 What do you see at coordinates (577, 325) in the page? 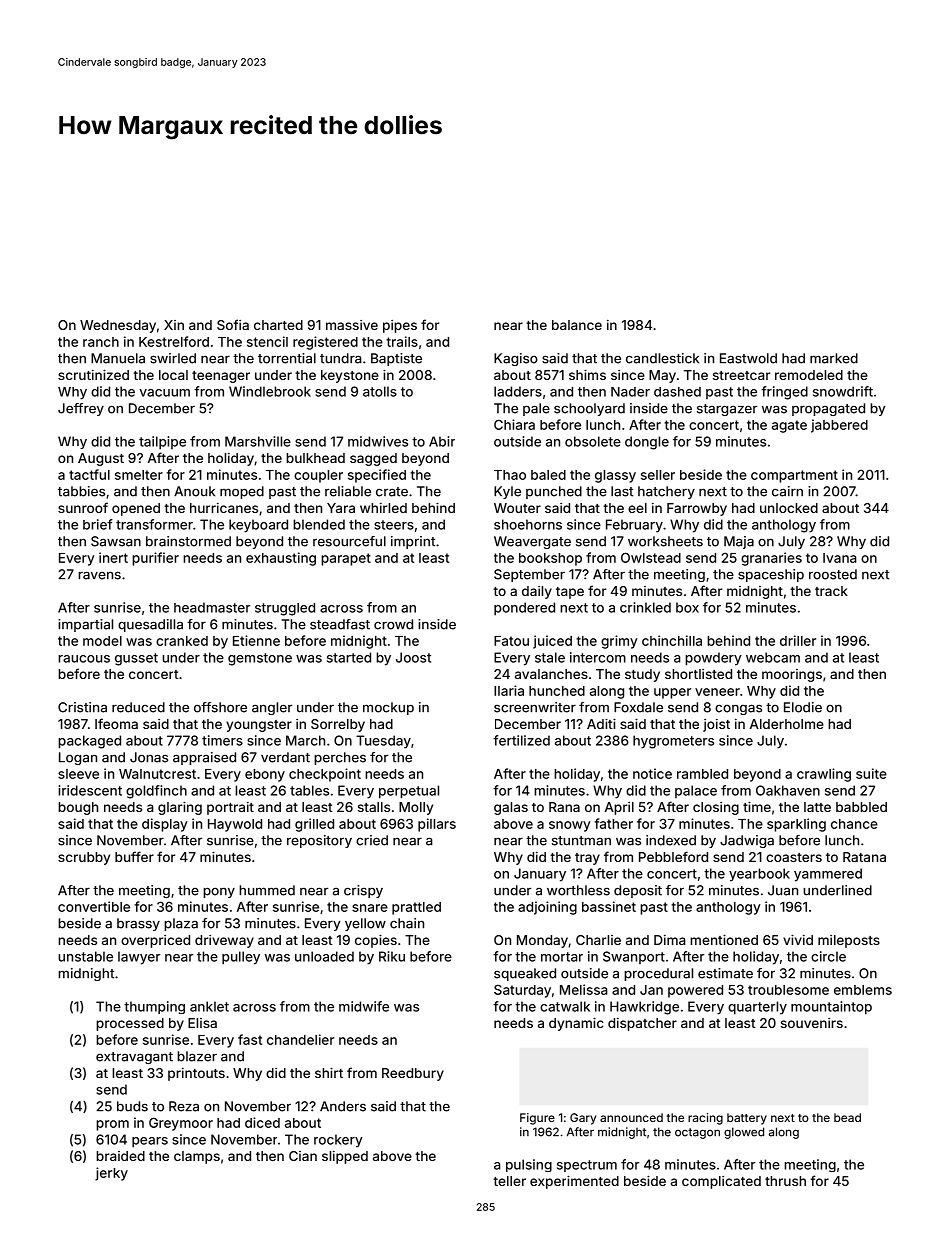
I see `balance` at bounding box center [577, 325].
